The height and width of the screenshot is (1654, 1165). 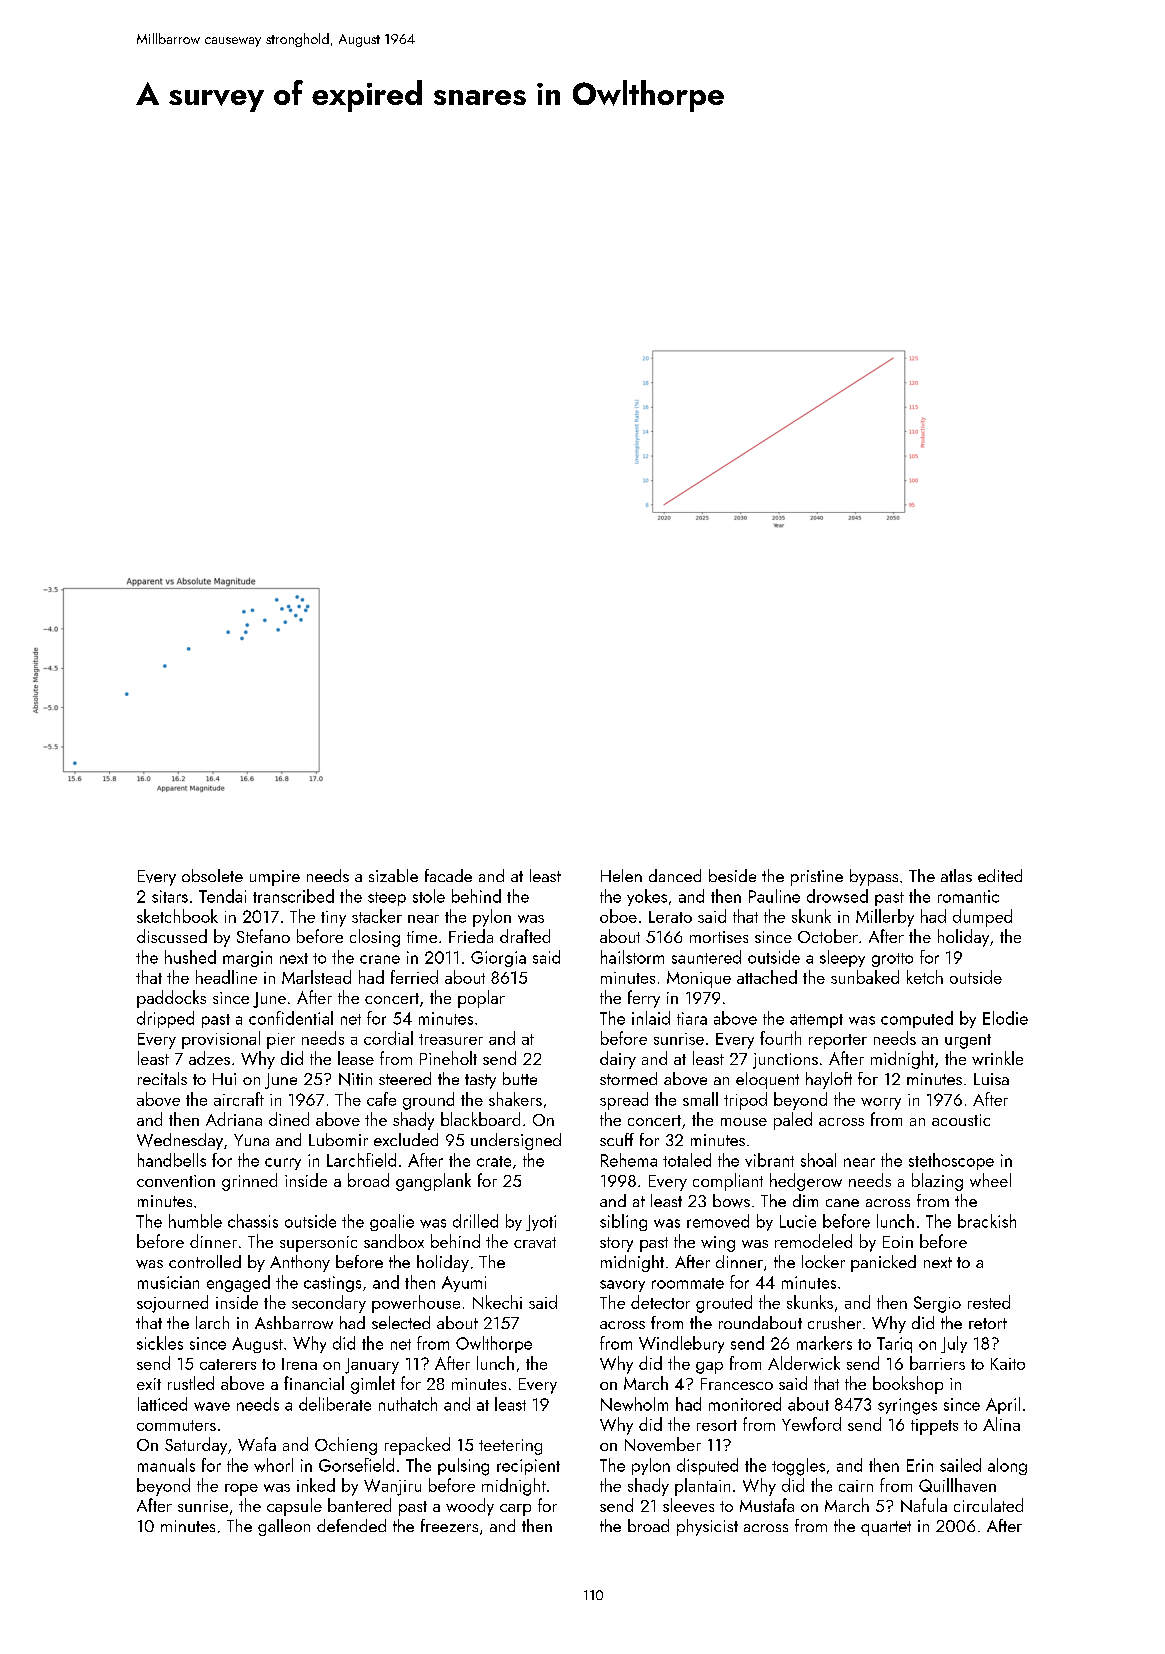 What do you see at coordinates (515, 1099) in the screenshot?
I see `shakers` at bounding box center [515, 1099].
